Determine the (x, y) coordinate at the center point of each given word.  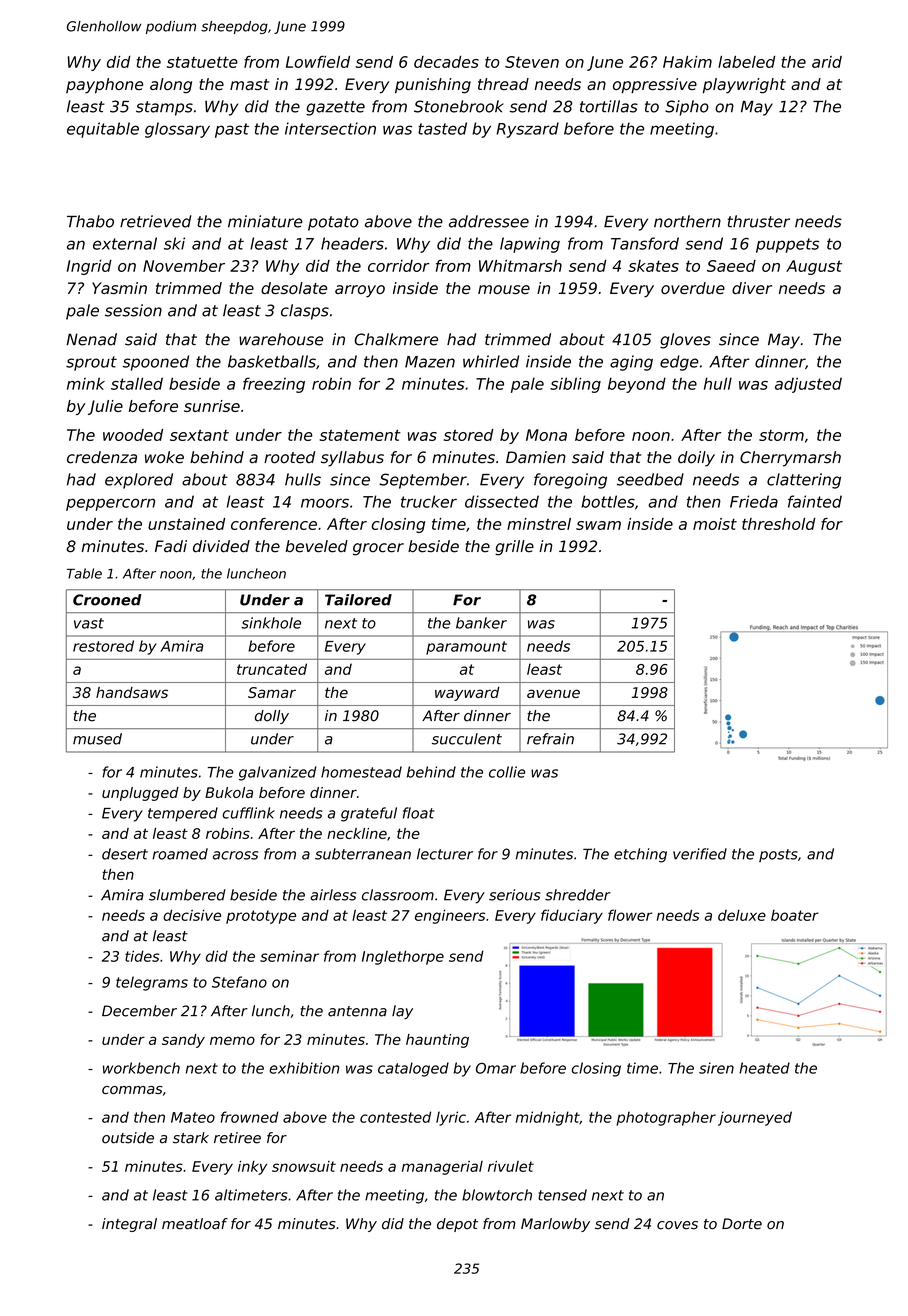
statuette (202, 62)
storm (781, 435)
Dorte (742, 1224)
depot (457, 1225)
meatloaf (195, 1224)
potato (333, 223)
